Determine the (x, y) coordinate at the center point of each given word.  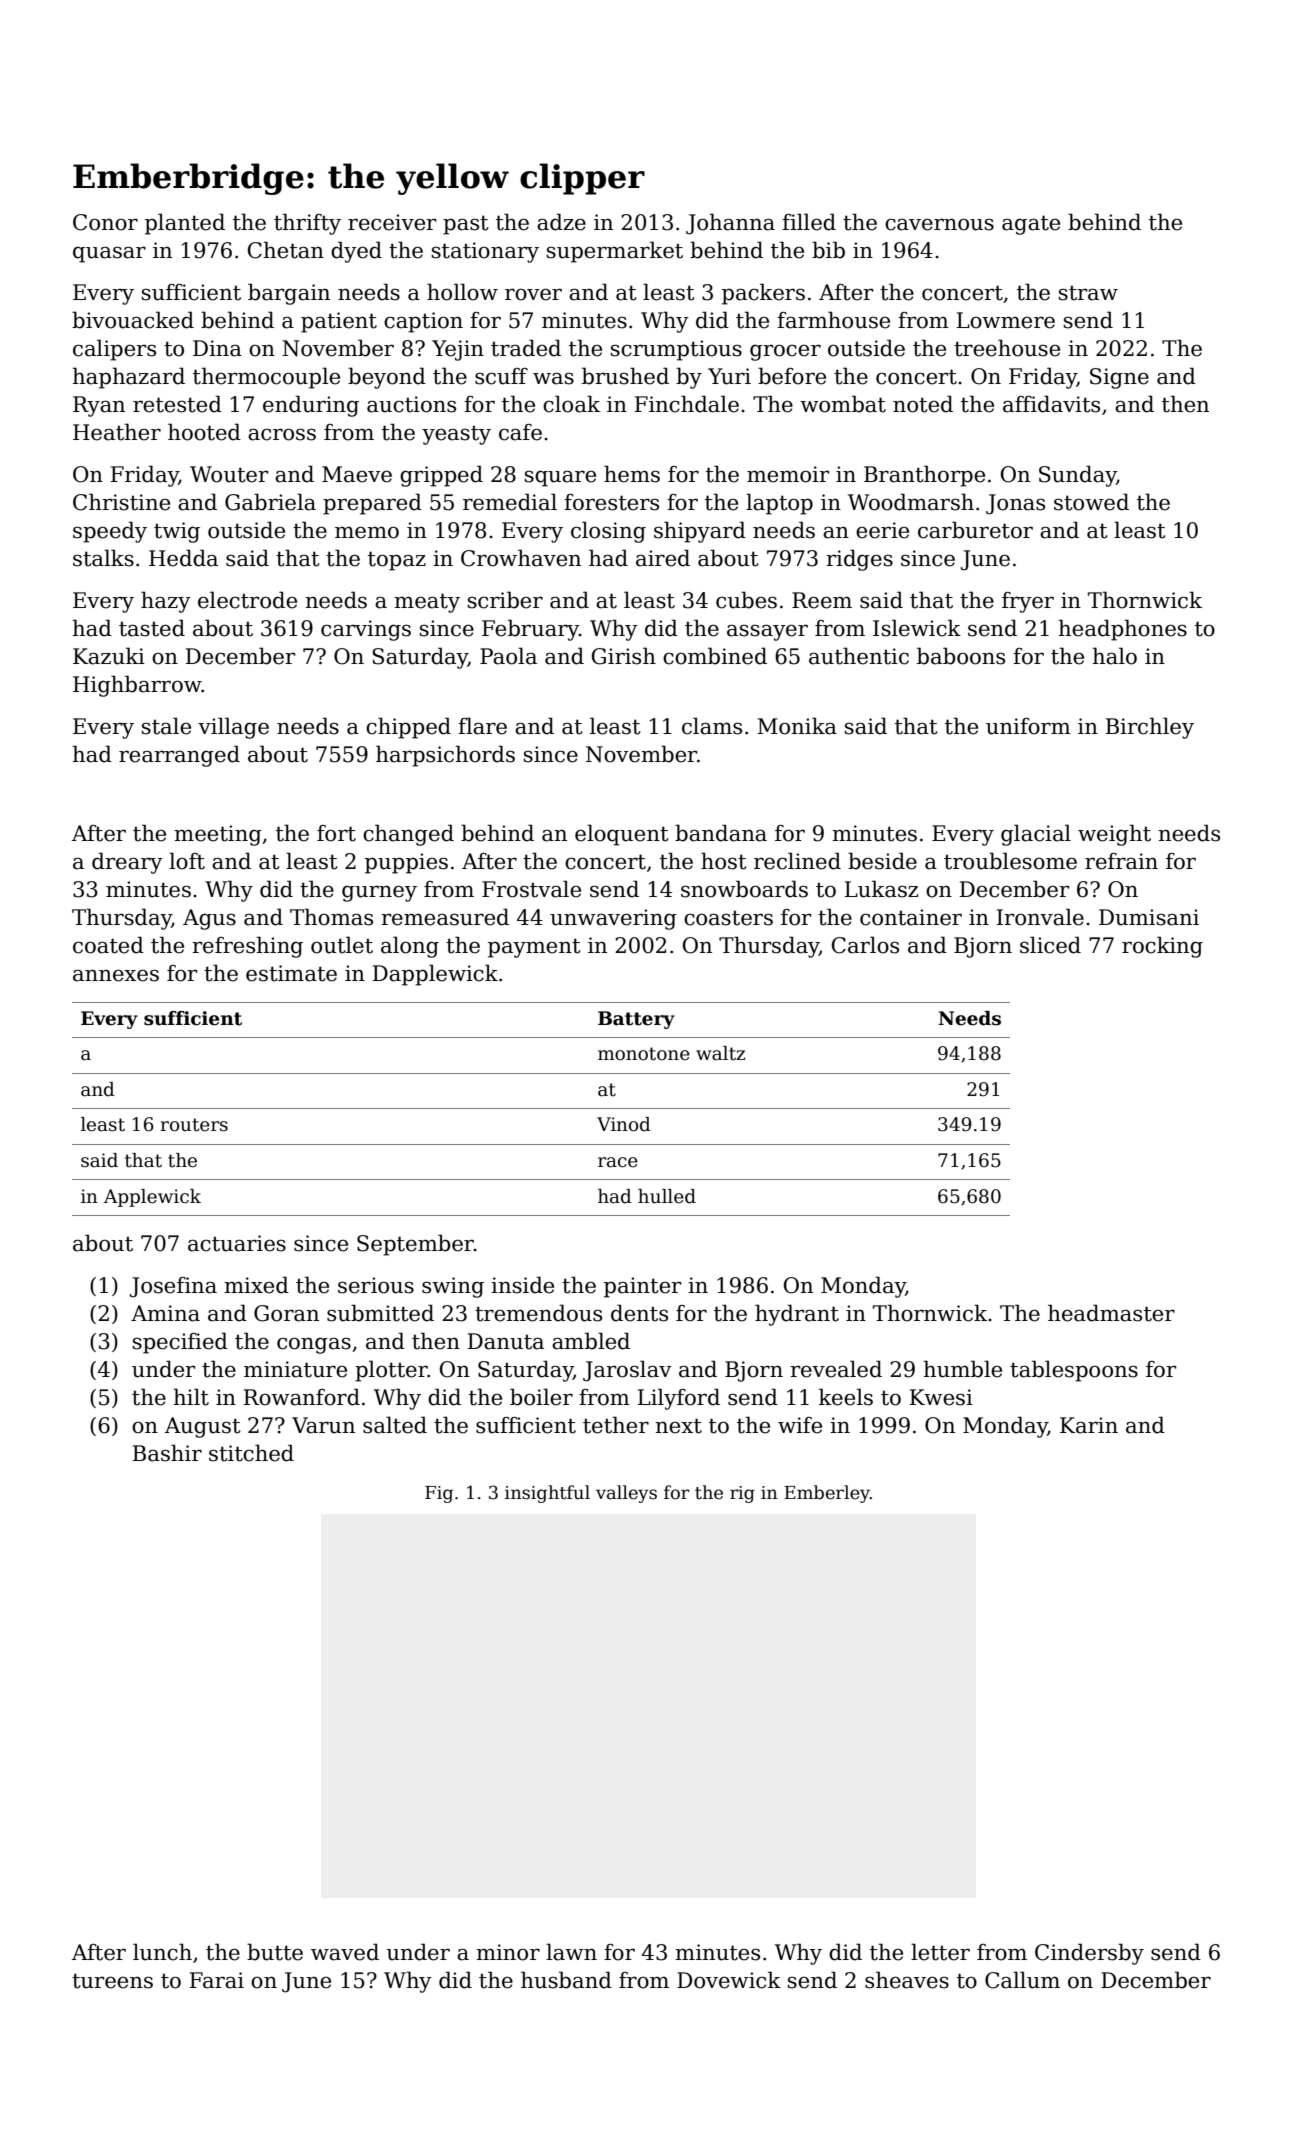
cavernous (939, 224)
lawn (571, 1952)
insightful (547, 1494)
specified (180, 1343)
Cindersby (1089, 1954)
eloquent (622, 835)
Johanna (730, 224)
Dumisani (1149, 917)
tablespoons (1074, 1371)
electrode (247, 600)
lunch (162, 1952)
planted (185, 224)
